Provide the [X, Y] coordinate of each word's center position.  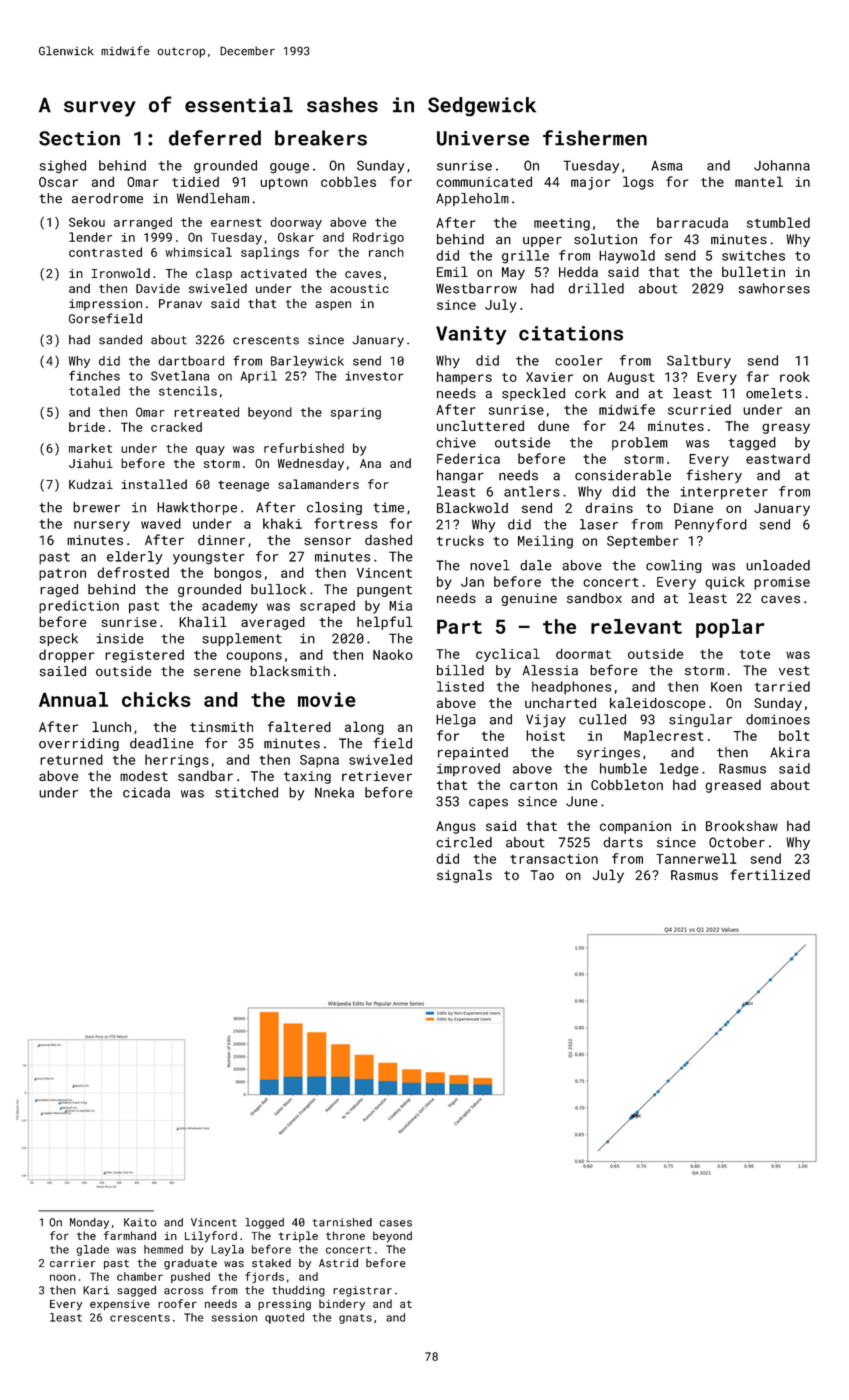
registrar [362, 1291]
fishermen [595, 138]
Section [79, 138]
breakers [321, 138]
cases [395, 1223]
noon [63, 1277]
